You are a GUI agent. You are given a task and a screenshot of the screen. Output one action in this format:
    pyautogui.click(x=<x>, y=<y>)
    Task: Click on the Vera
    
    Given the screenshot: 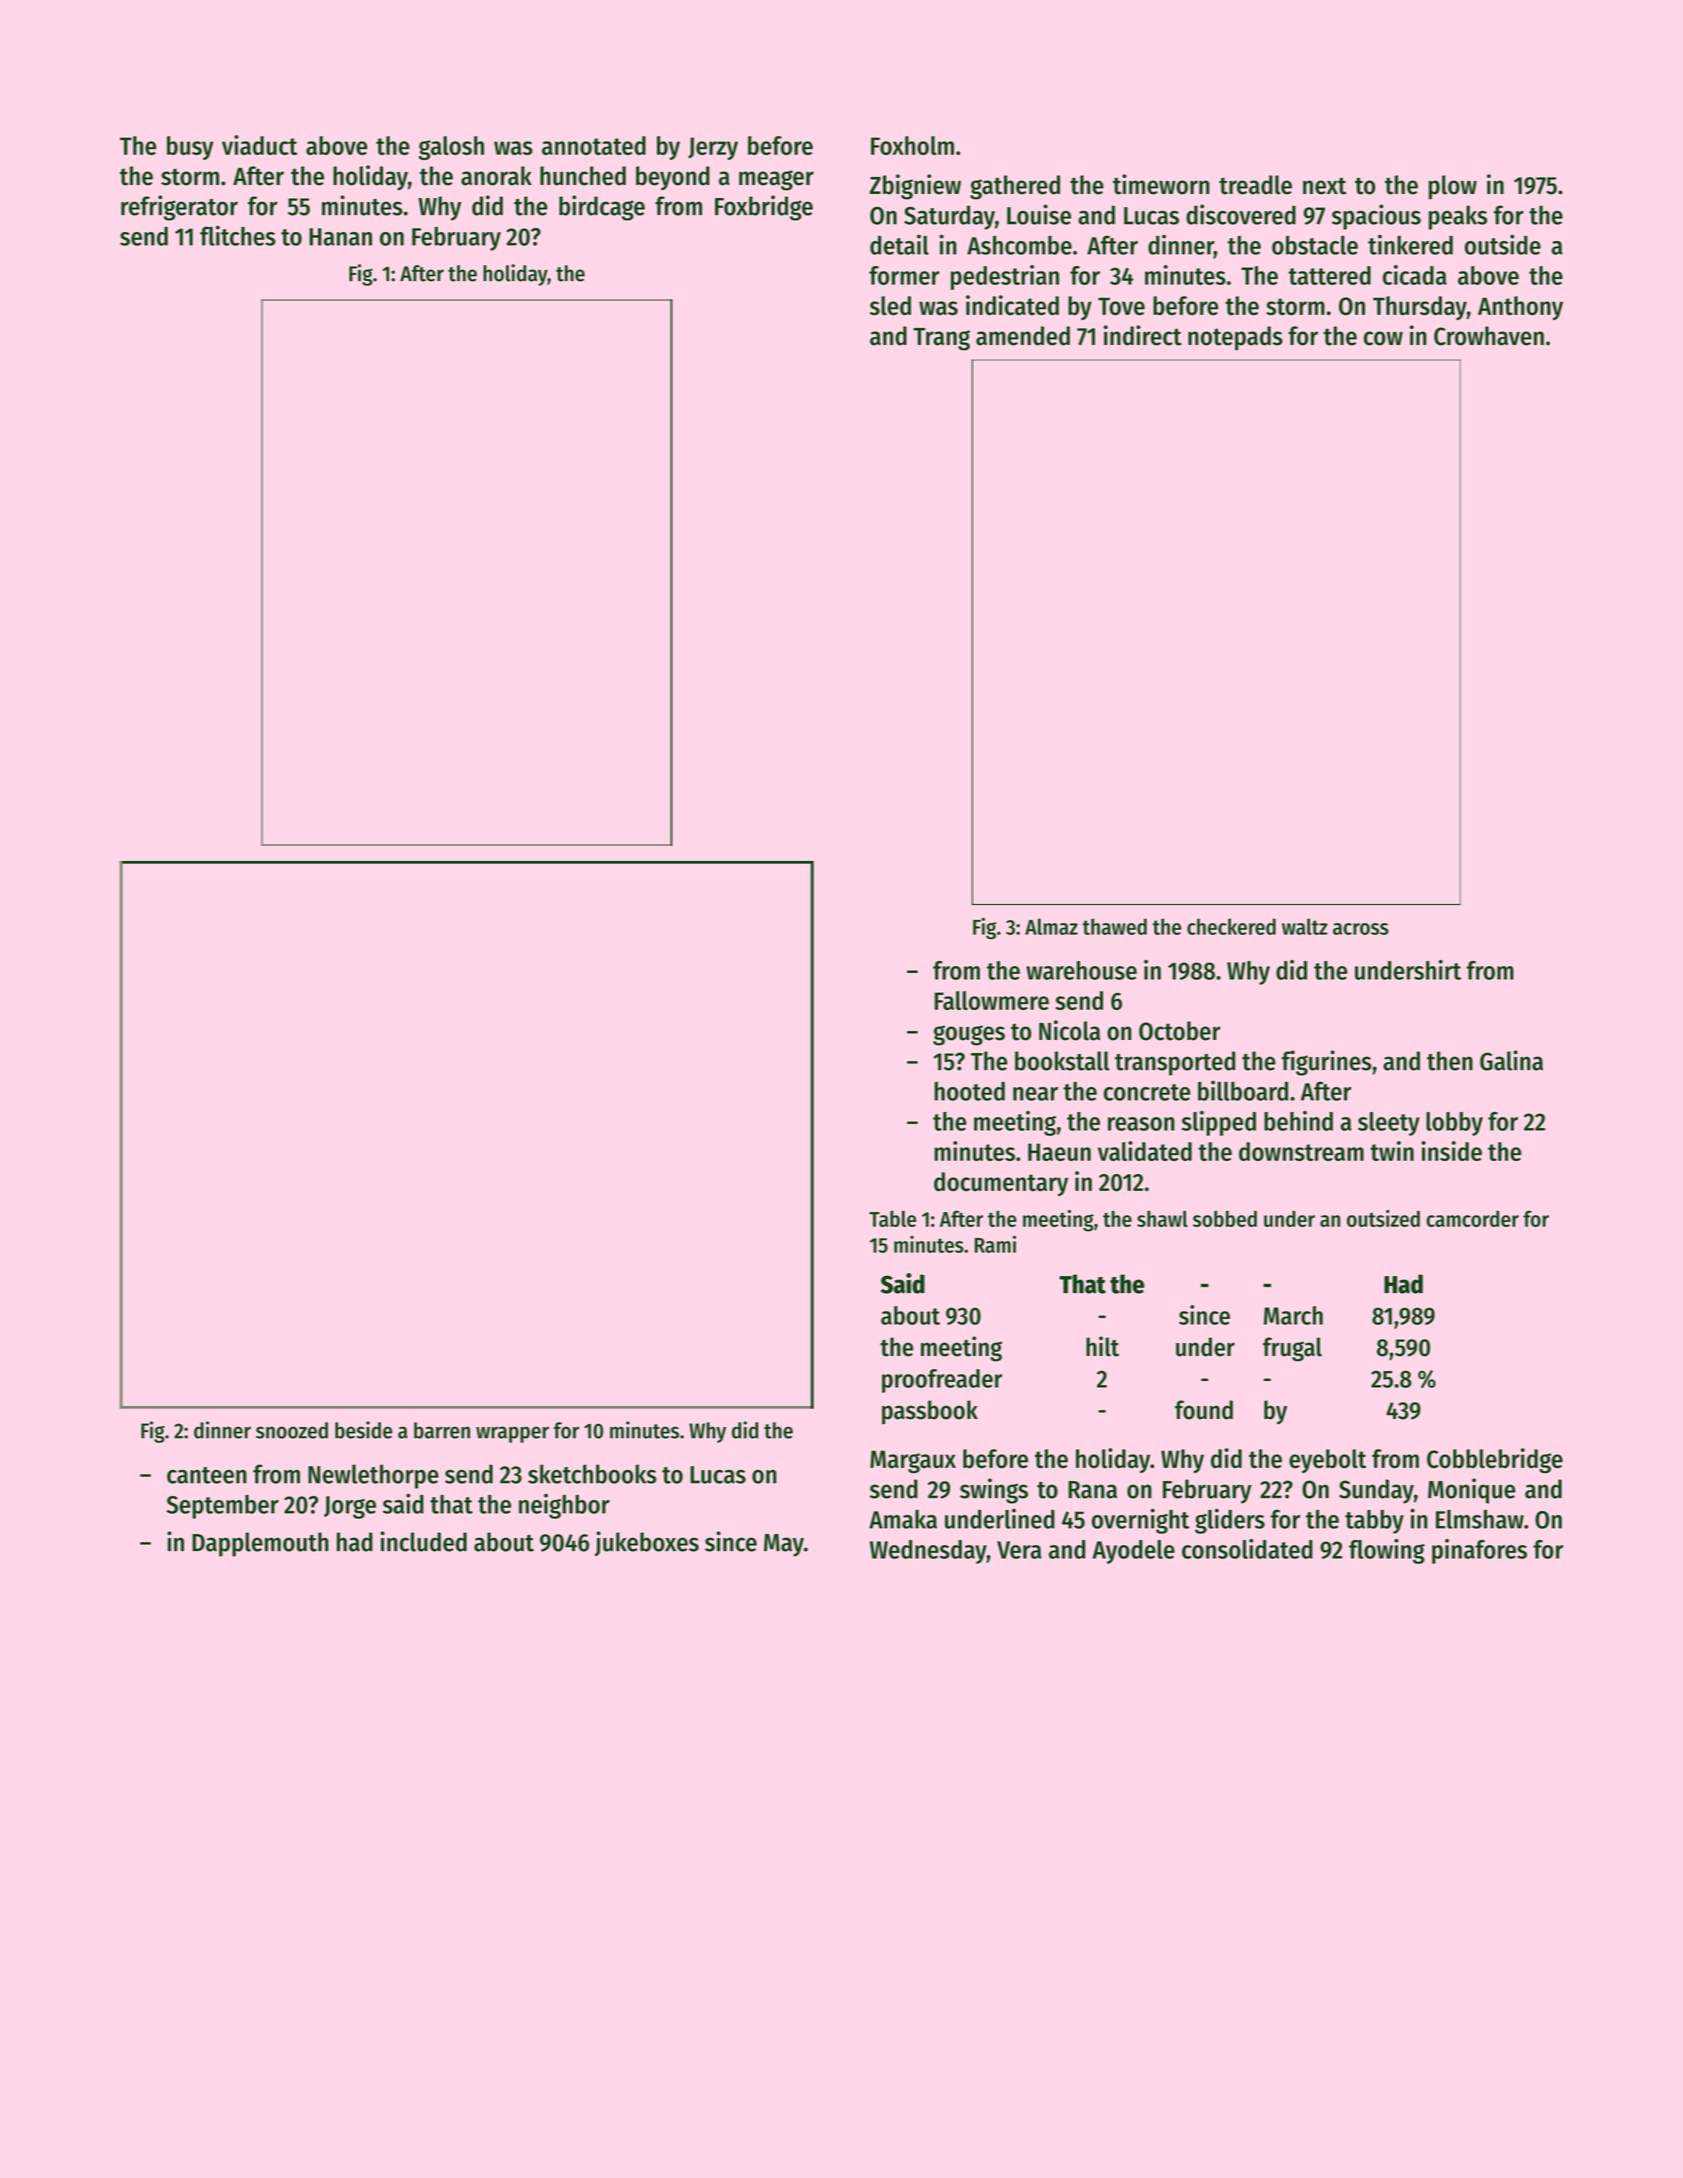 What is the action you would take?
    pyautogui.click(x=1019, y=1550)
